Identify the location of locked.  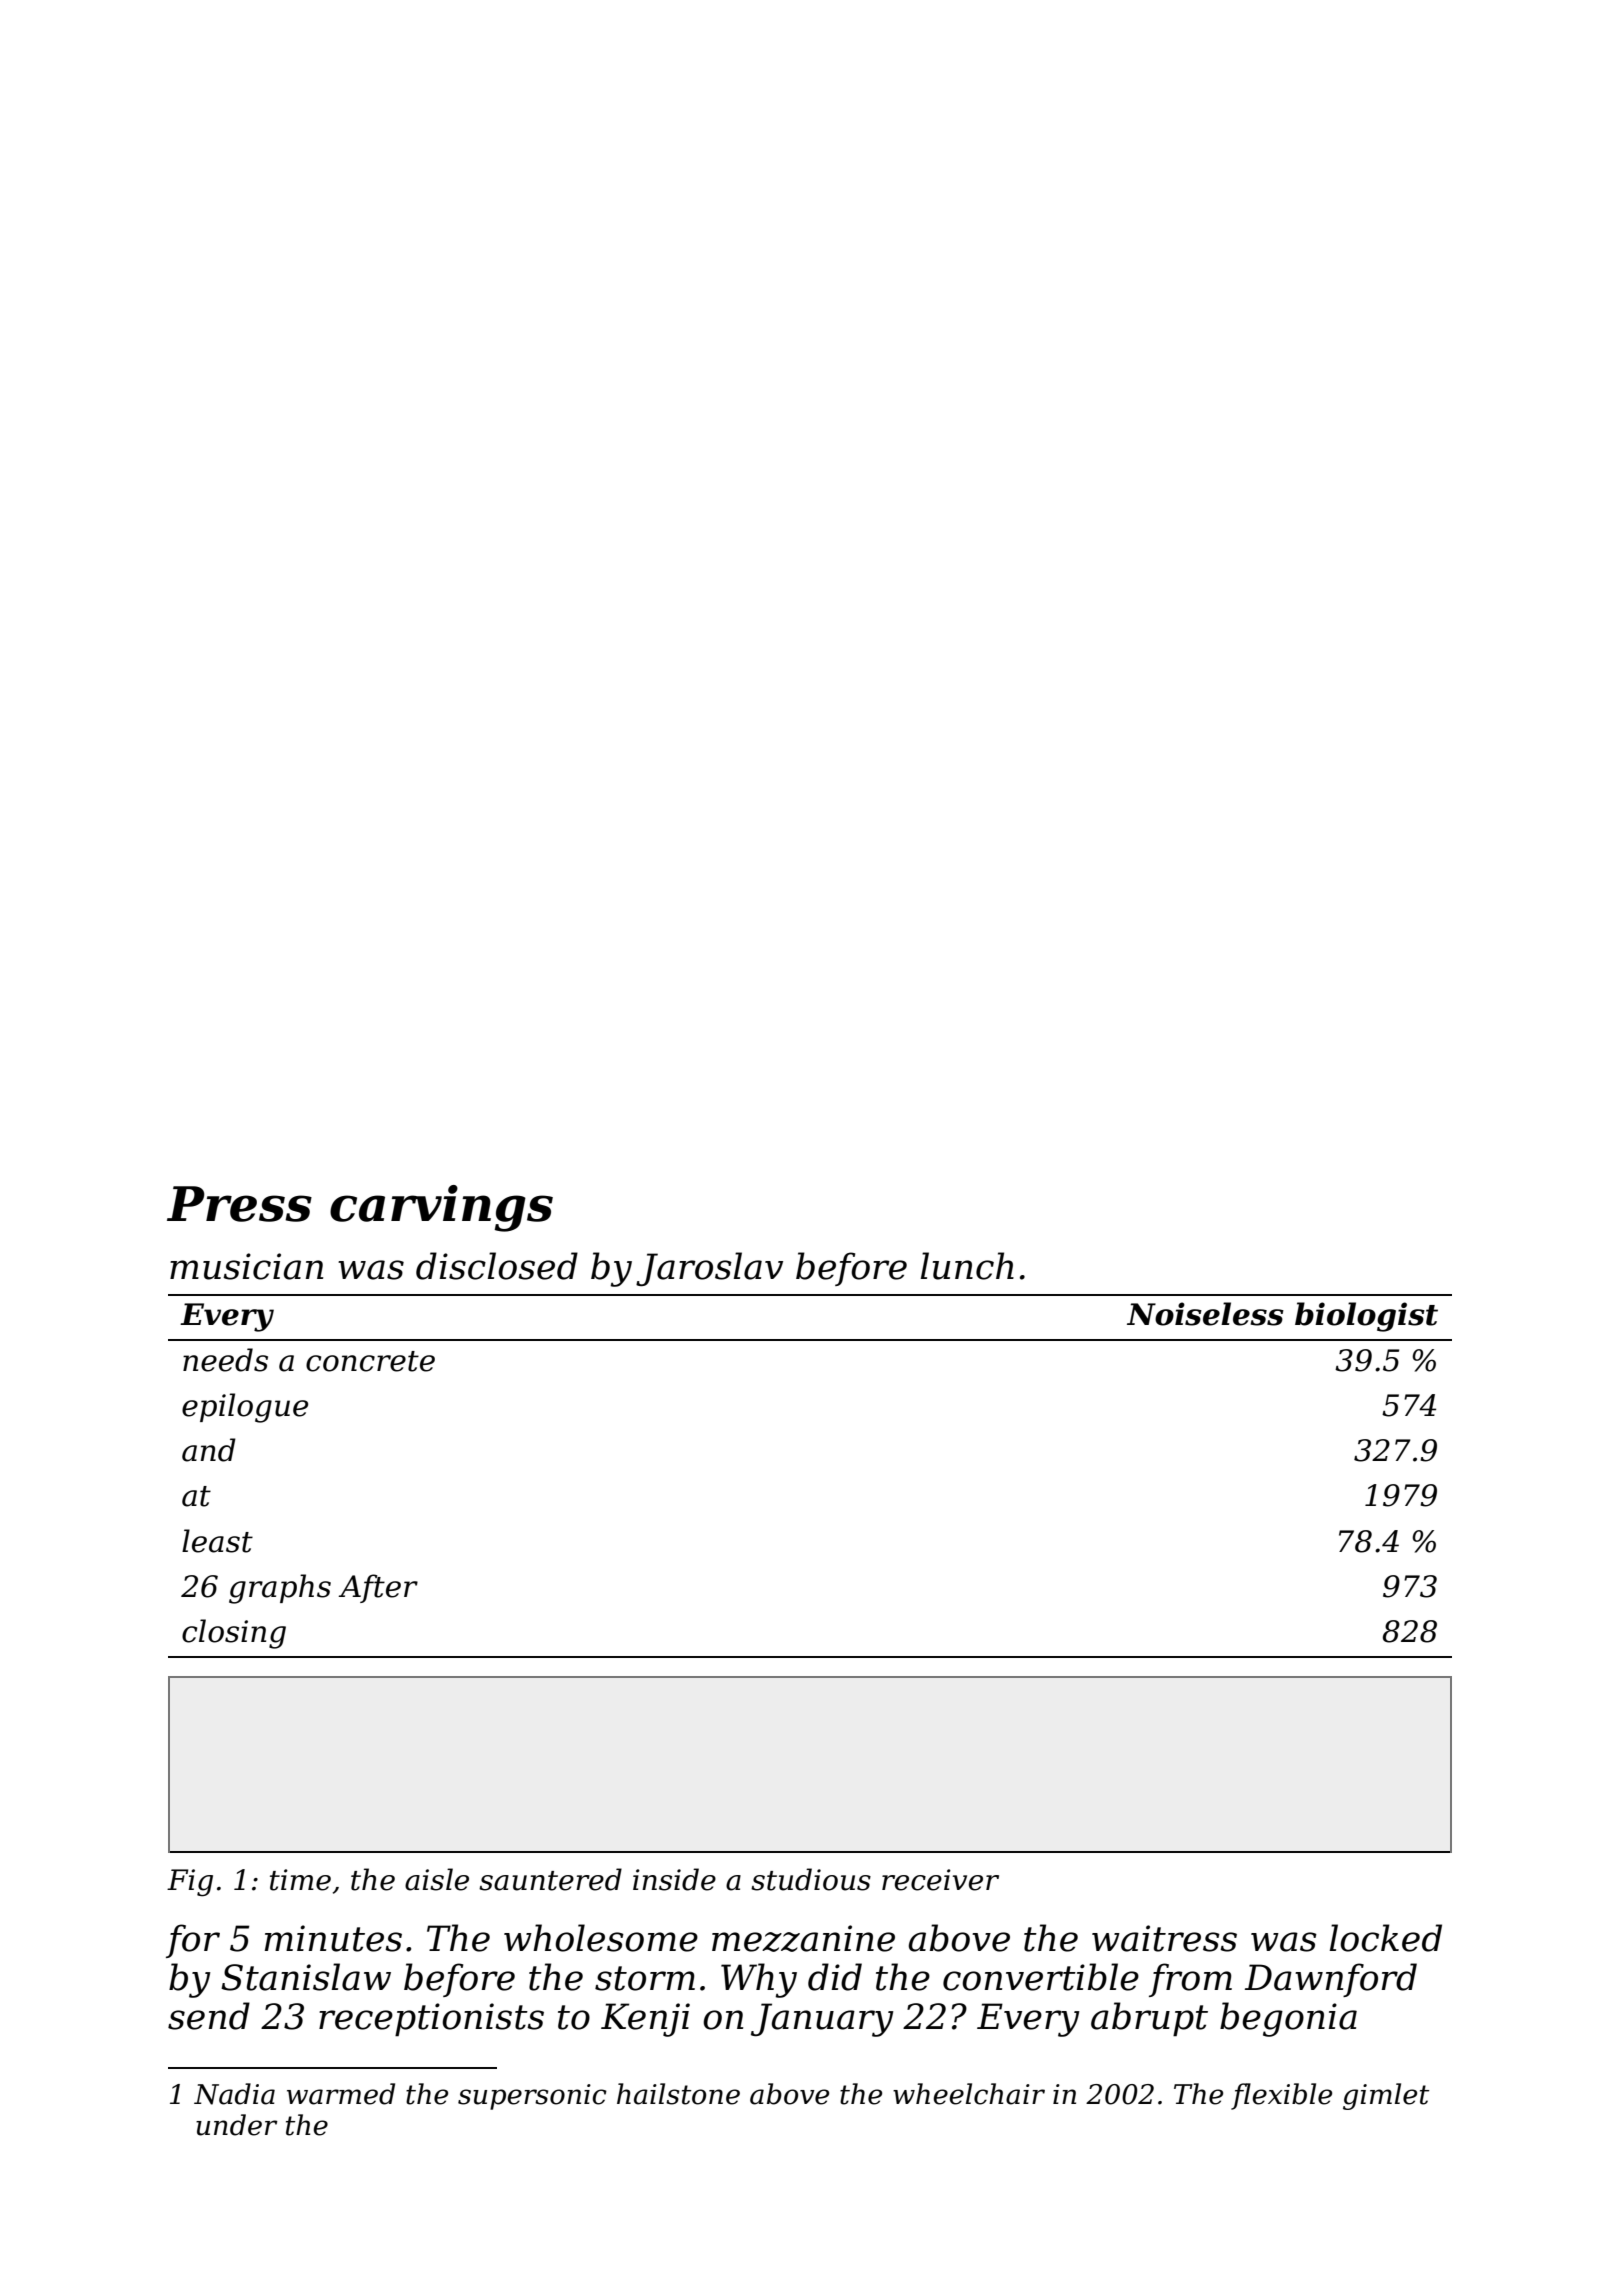
(1386, 1938).
